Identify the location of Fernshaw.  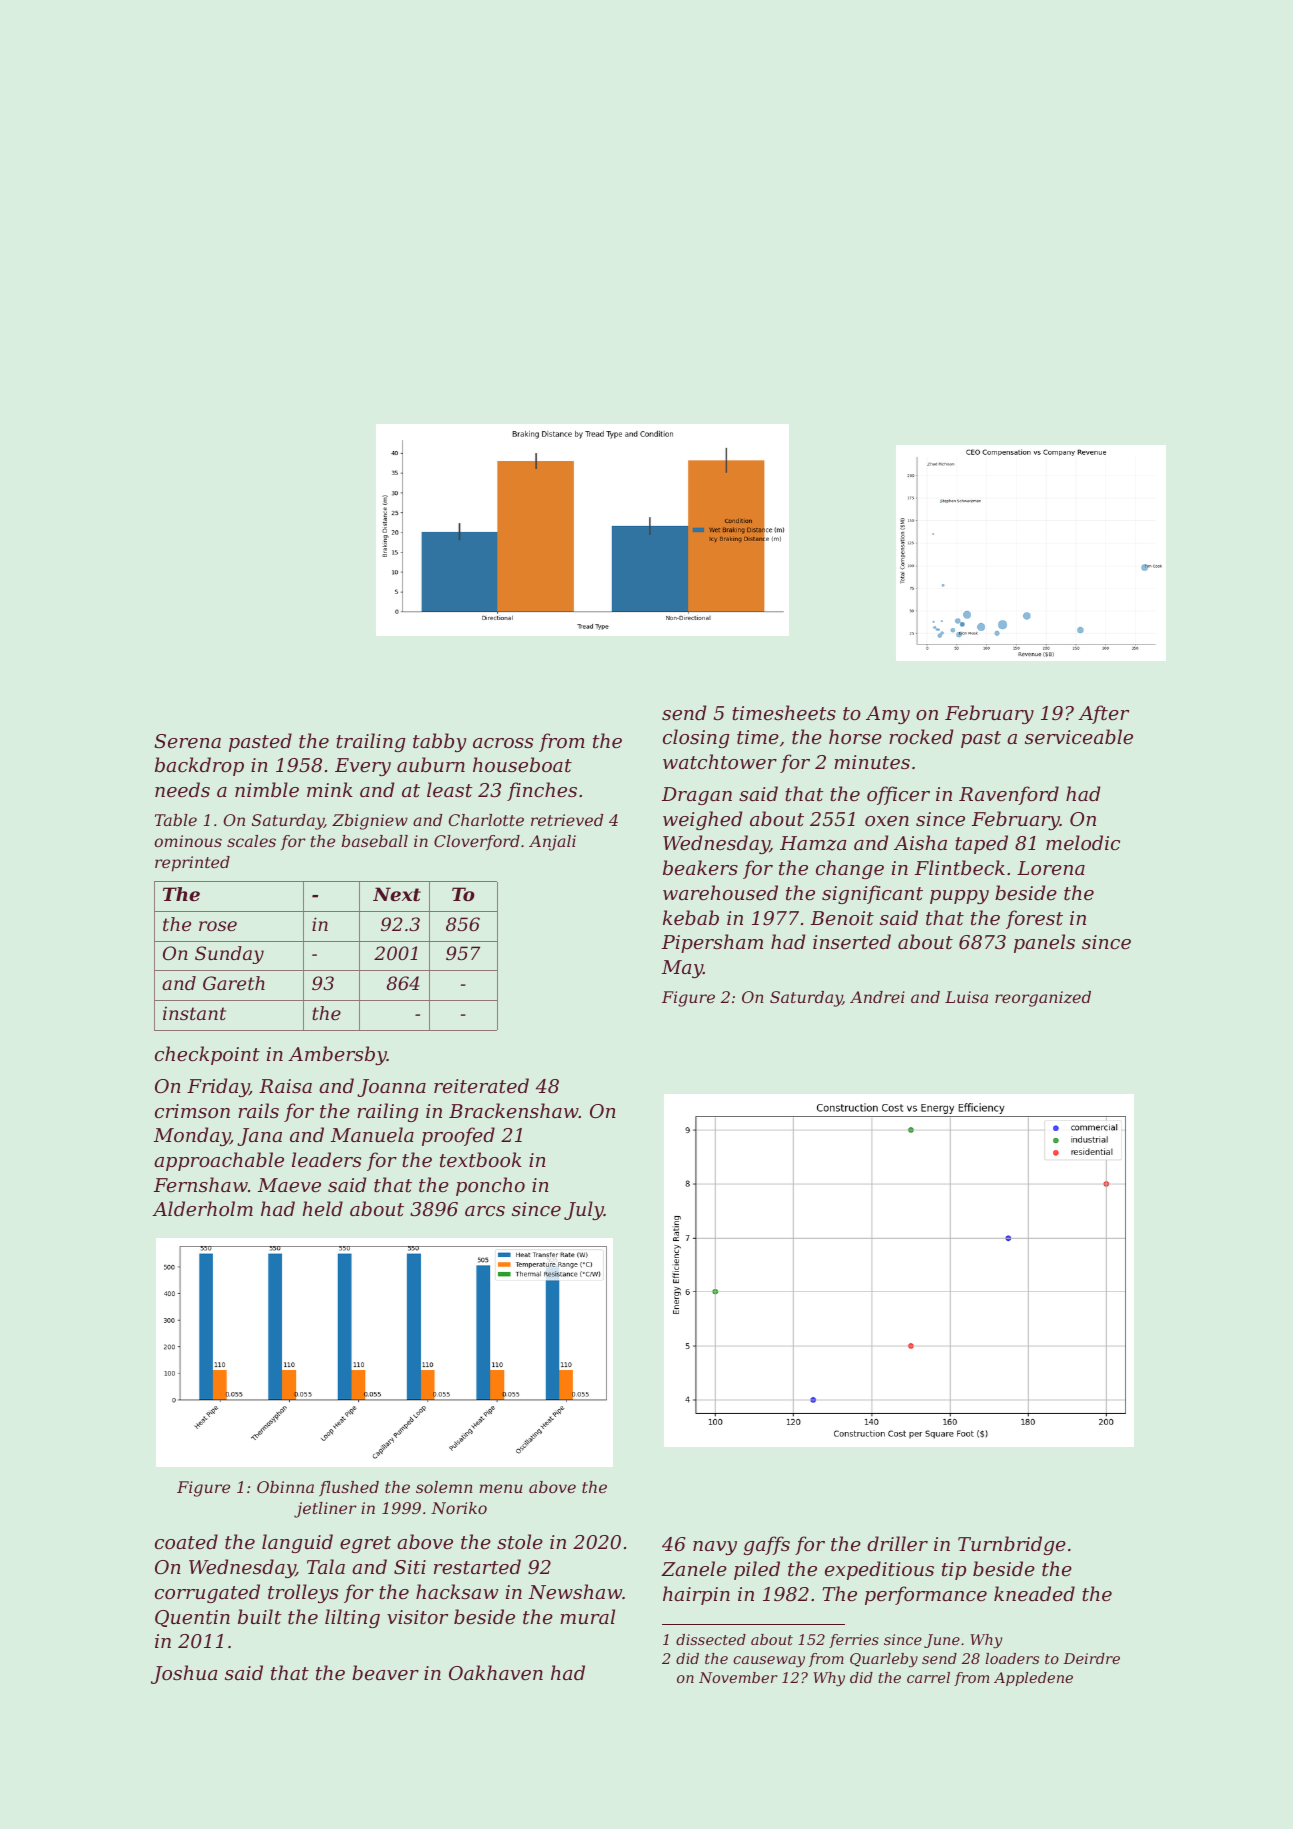
(201, 1184).
